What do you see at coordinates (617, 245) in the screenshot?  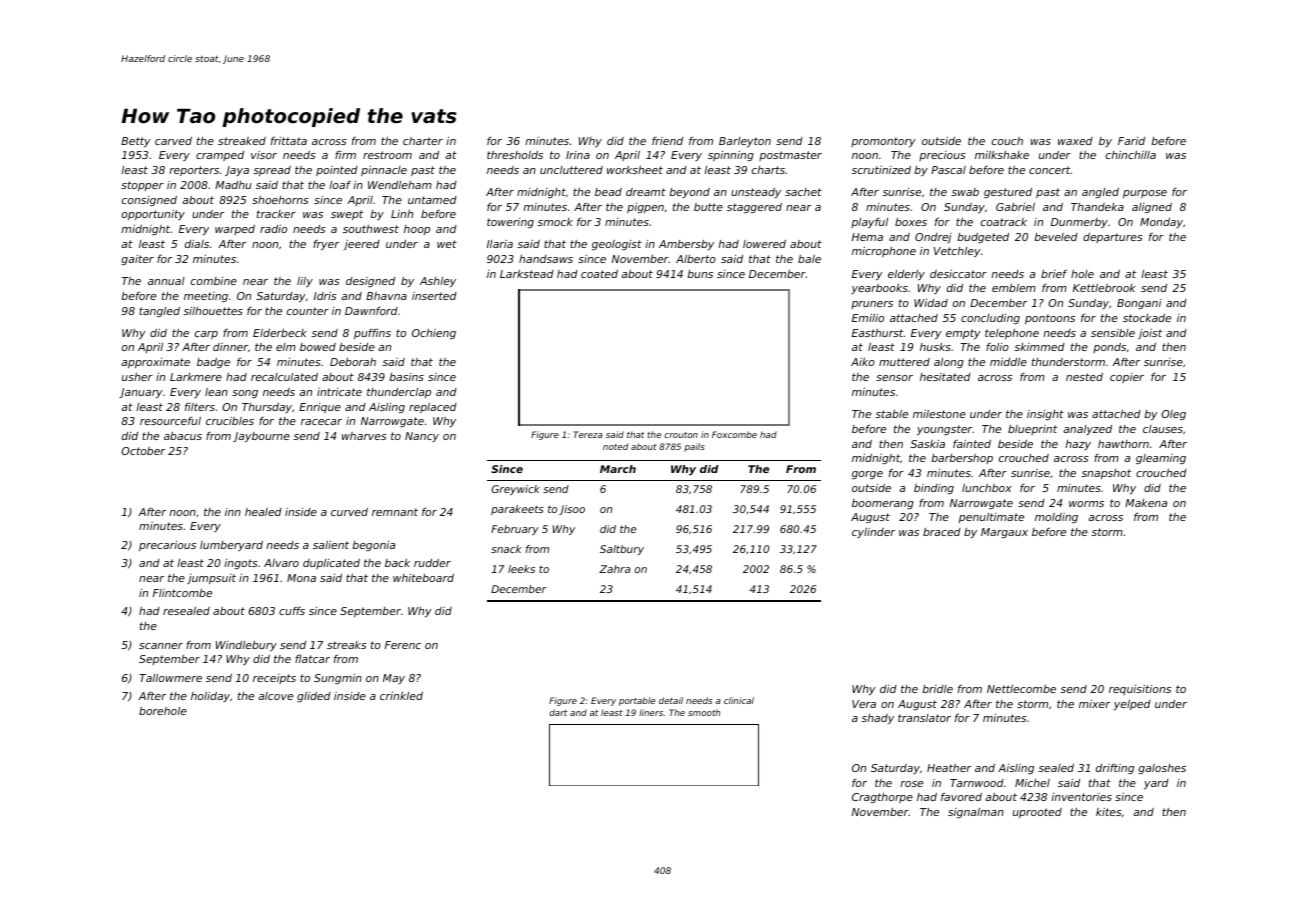 I see `geologist` at bounding box center [617, 245].
